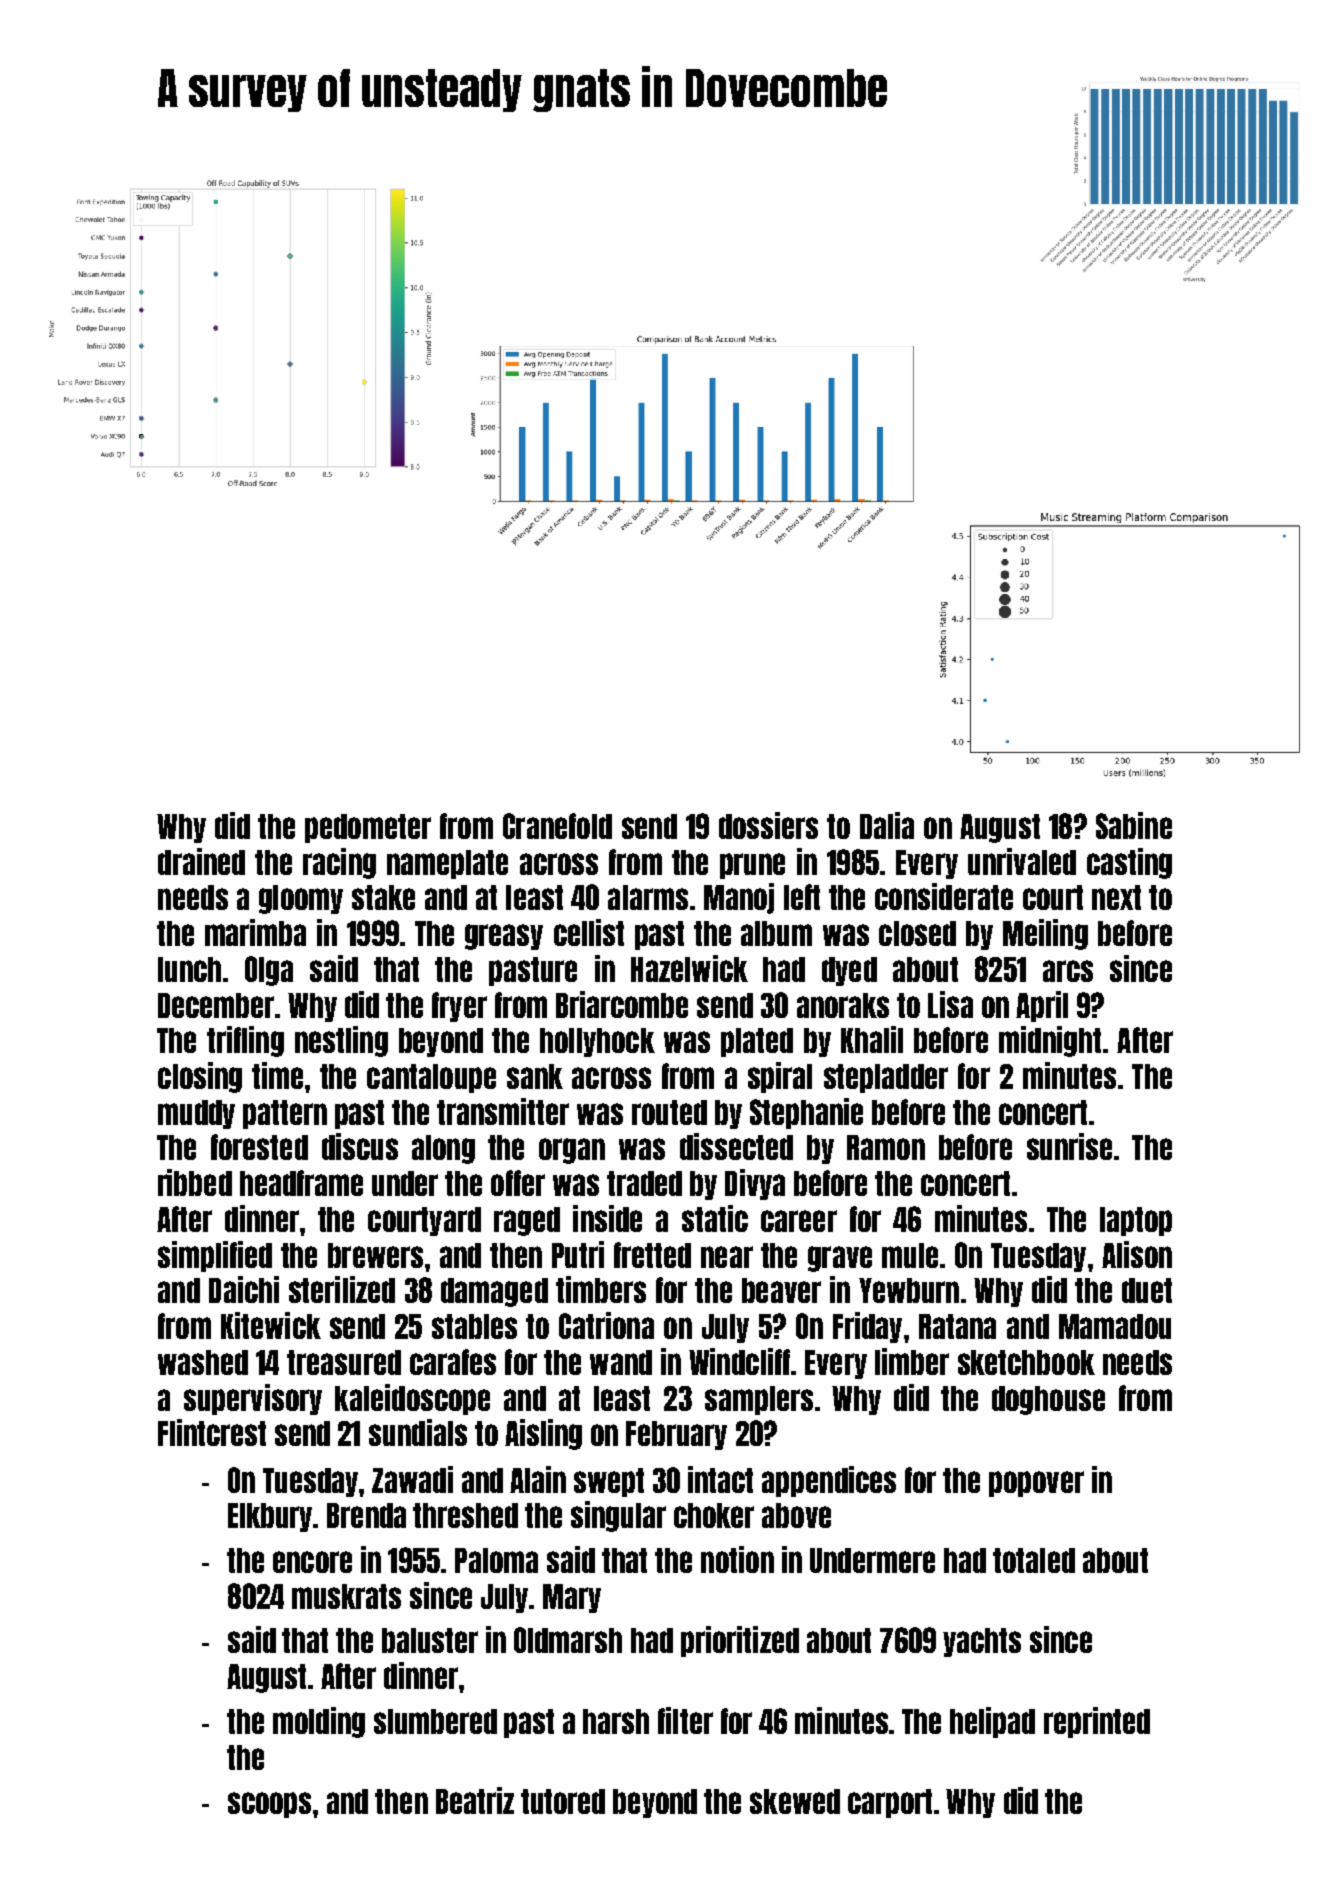 The height and width of the screenshot is (1881, 1330). Describe the element at coordinates (912, 1361) in the screenshot. I see `limber` at that location.
